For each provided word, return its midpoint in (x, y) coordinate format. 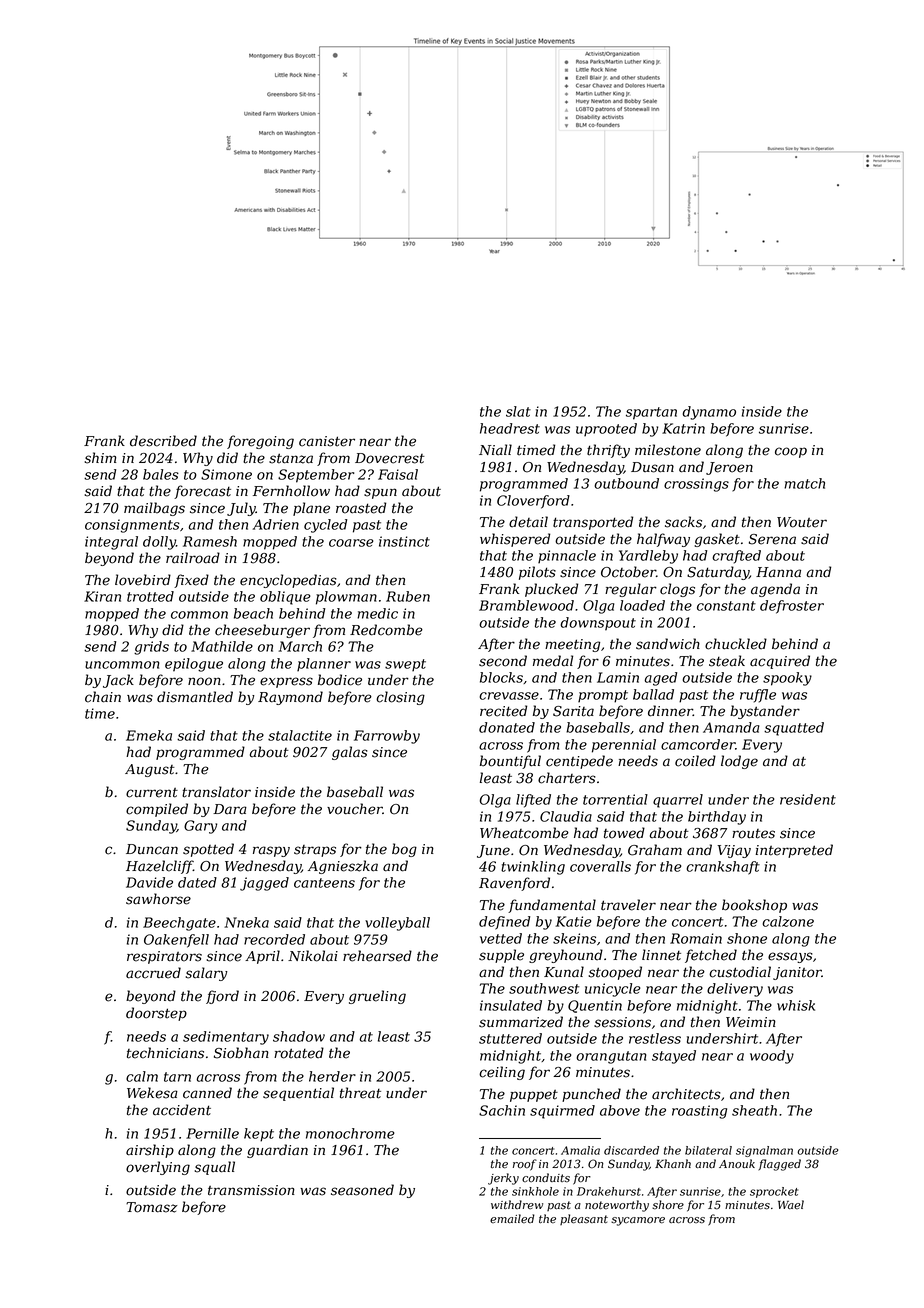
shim (100, 458)
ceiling (502, 1073)
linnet (661, 955)
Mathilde (222, 646)
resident (808, 799)
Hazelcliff (159, 867)
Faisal (398, 474)
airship (150, 1151)
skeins (574, 938)
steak (727, 661)
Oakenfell (176, 941)
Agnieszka (343, 867)
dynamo (709, 413)
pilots (537, 573)
